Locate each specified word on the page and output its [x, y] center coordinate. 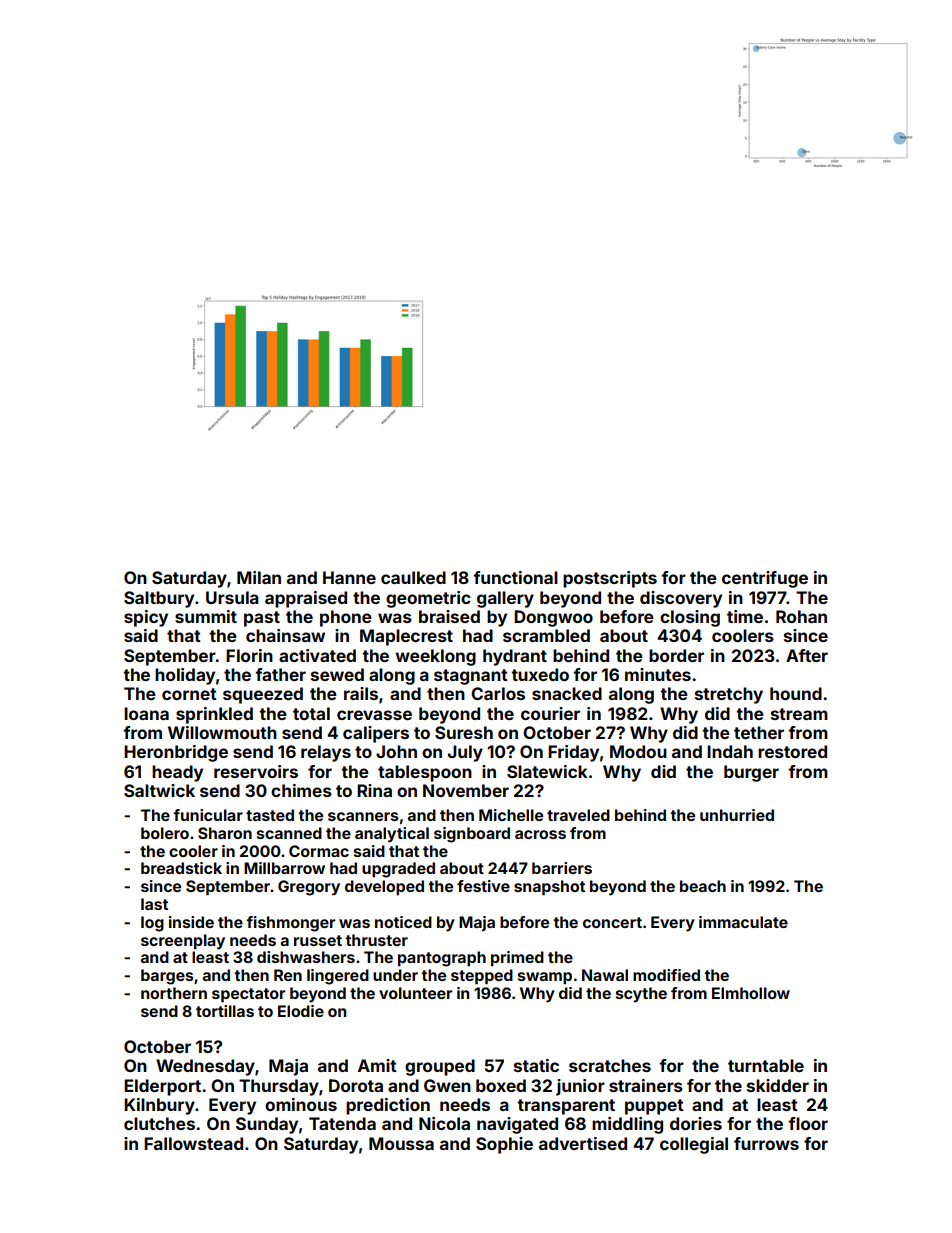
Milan [259, 577]
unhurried [737, 815]
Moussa [401, 1143]
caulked [413, 577]
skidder [778, 1085]
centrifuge [765, 579]
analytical [392, 835]
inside [191, 922]
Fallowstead [193, 1143]
